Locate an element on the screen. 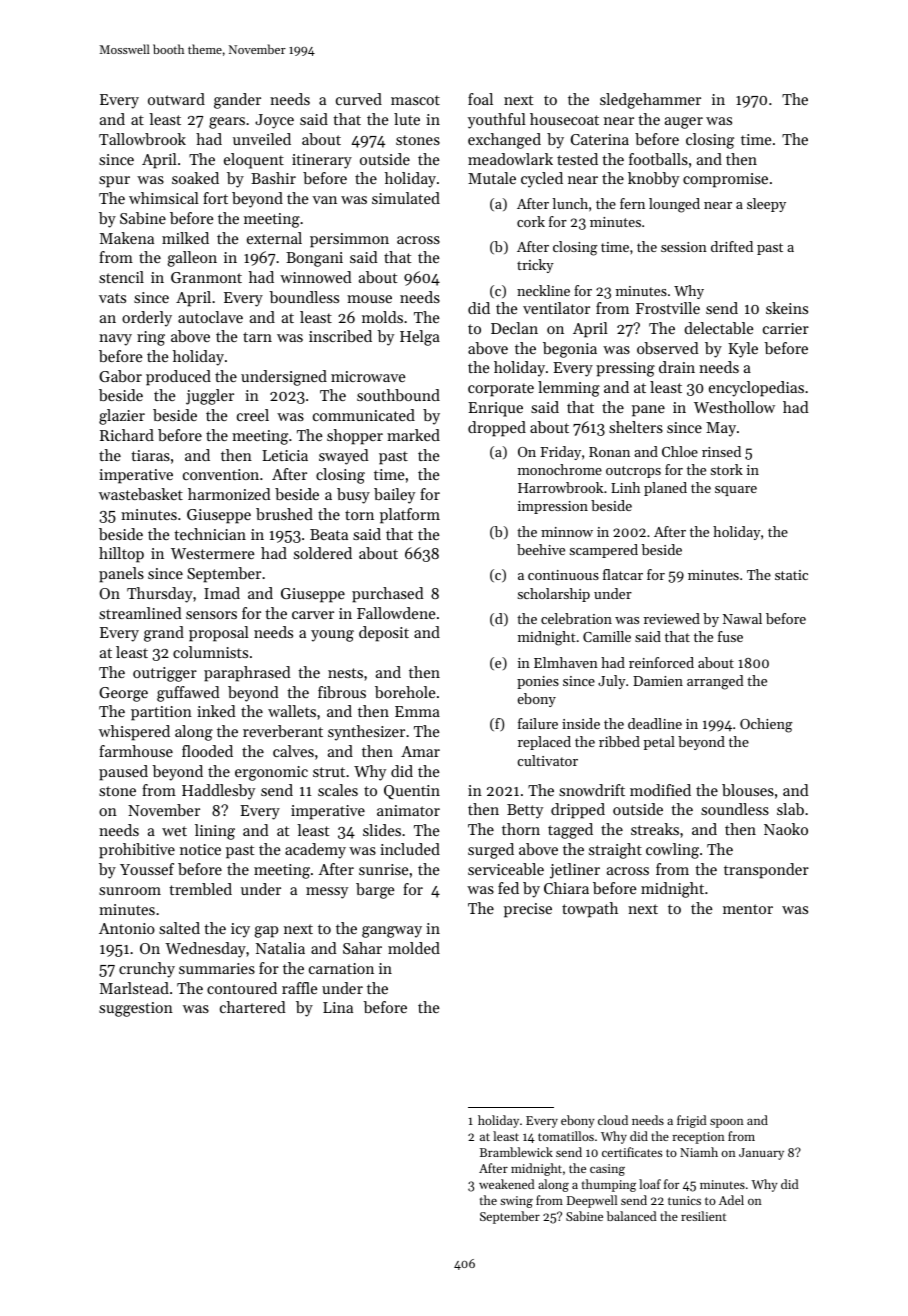  sleepy is located at coordinates (766, 205).
